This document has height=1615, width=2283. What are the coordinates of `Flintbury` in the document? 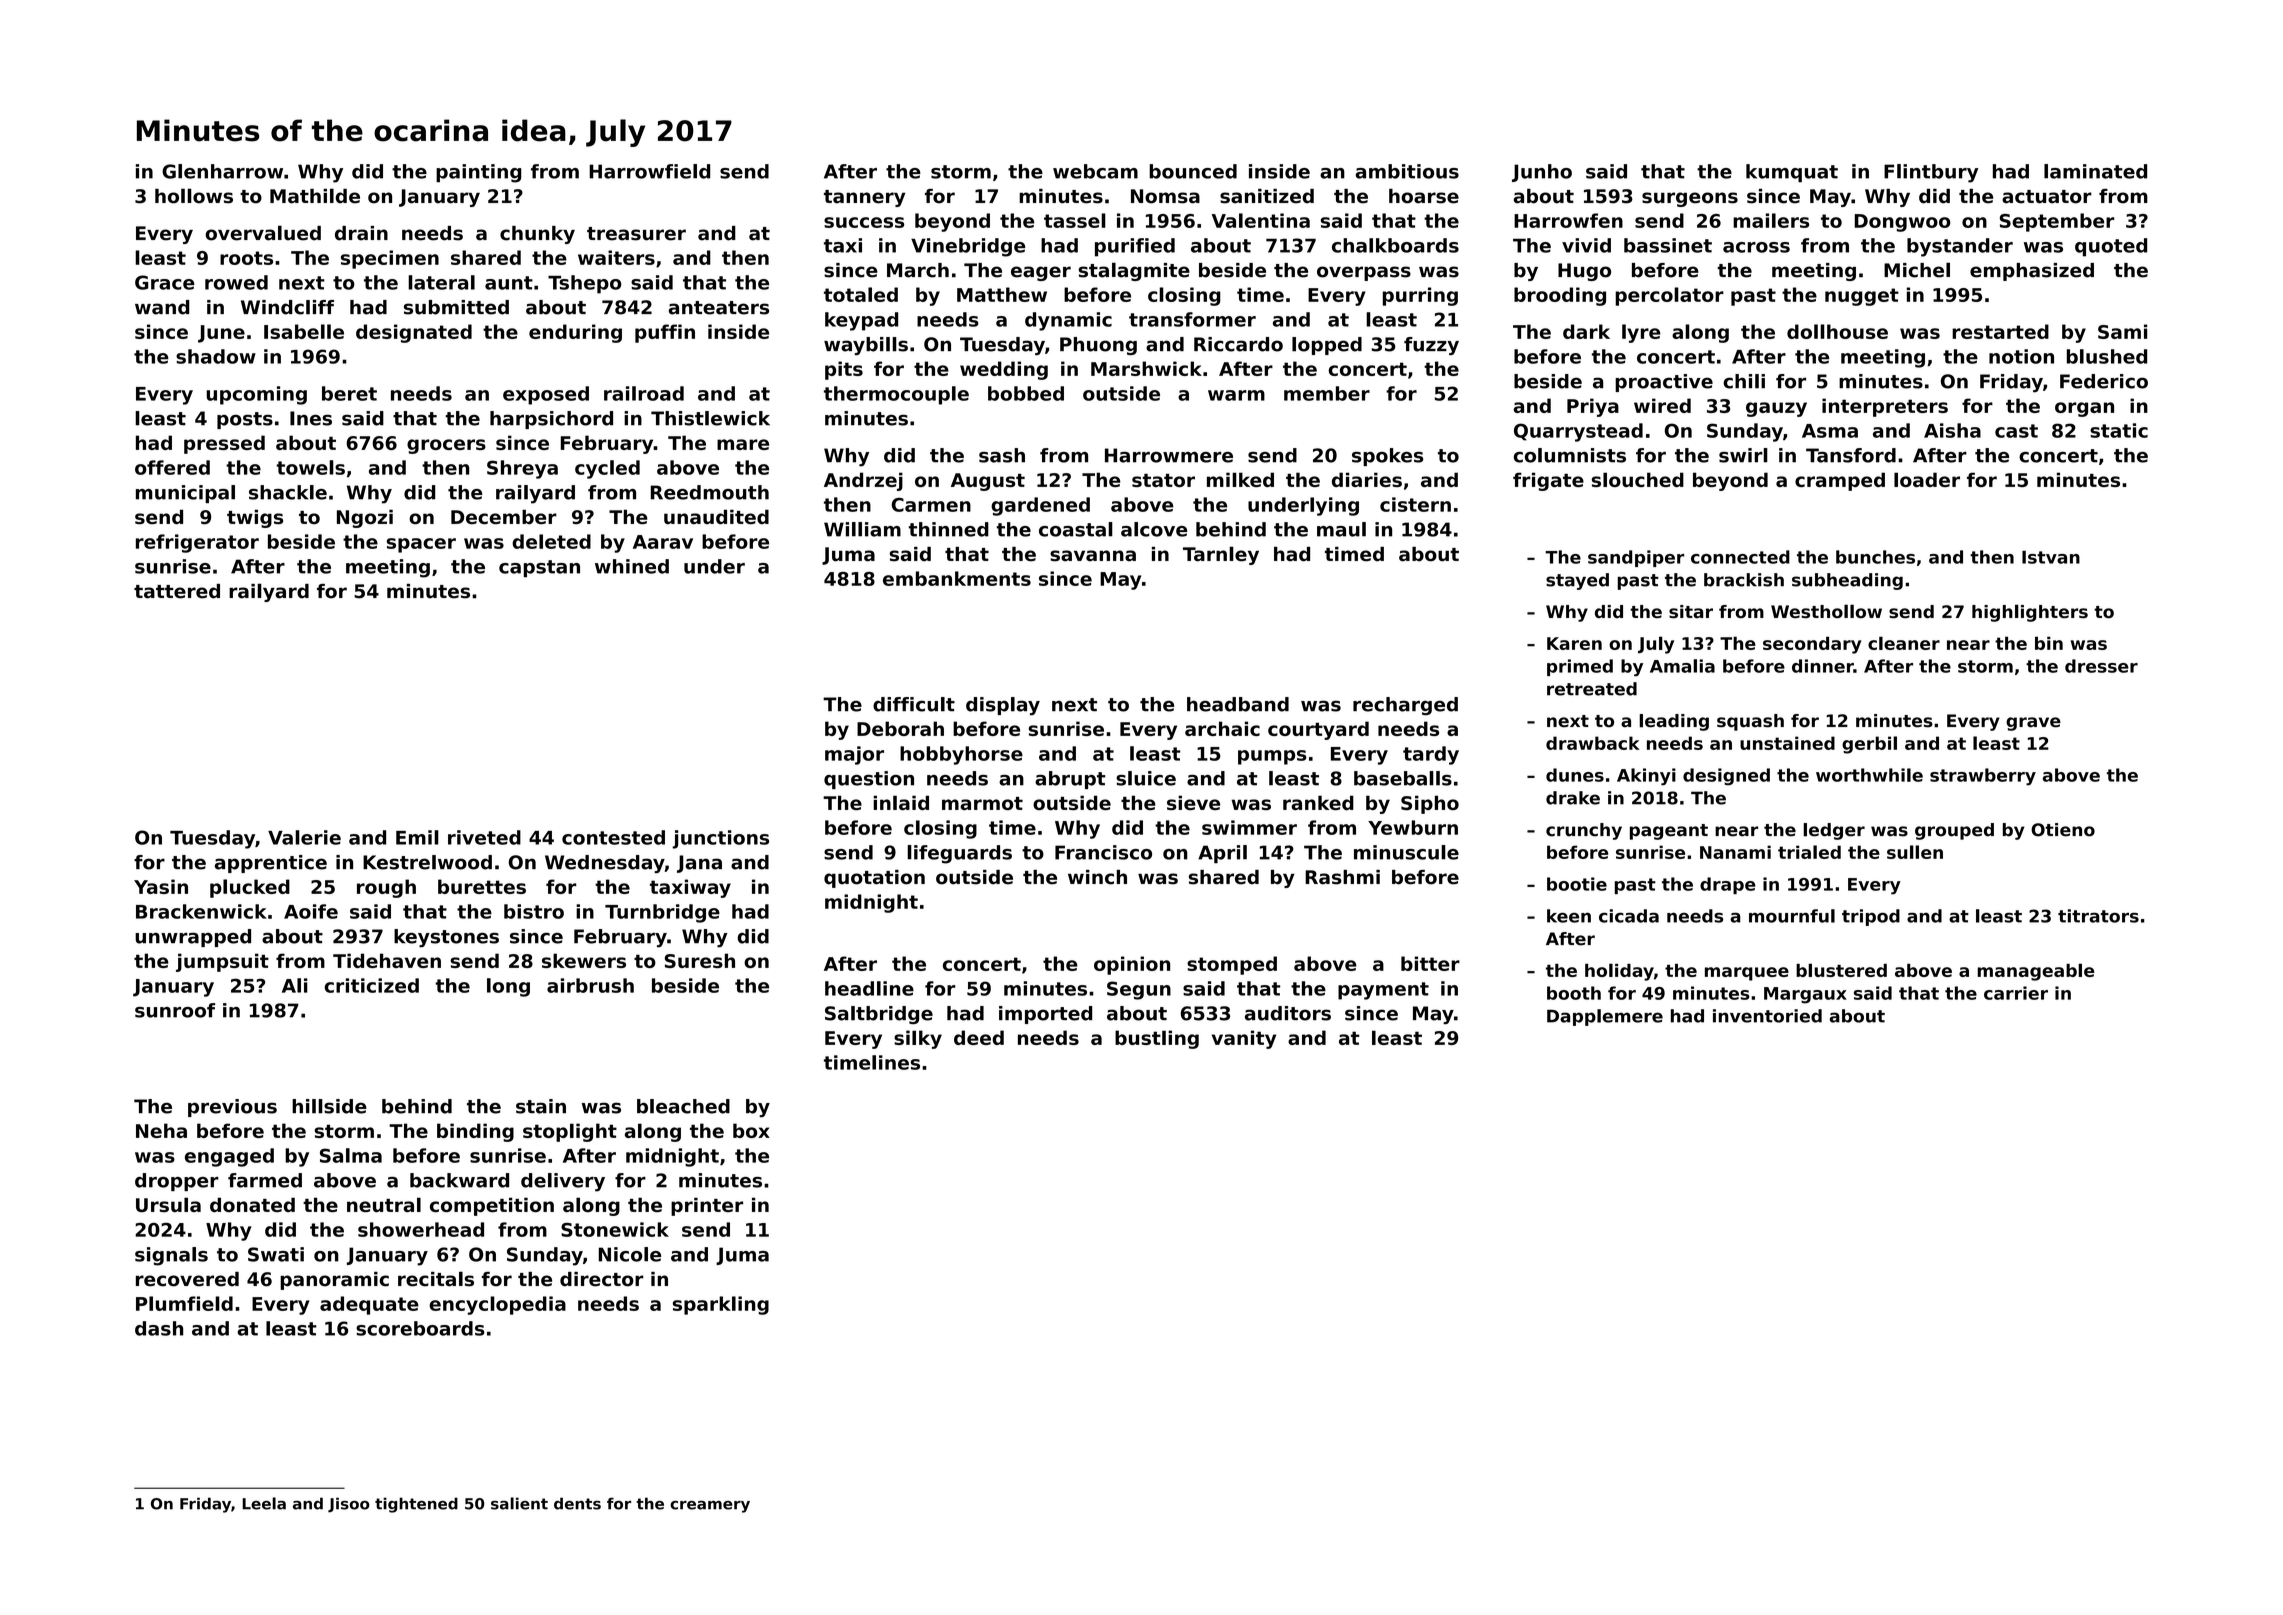 It's located at (1931, 173).
